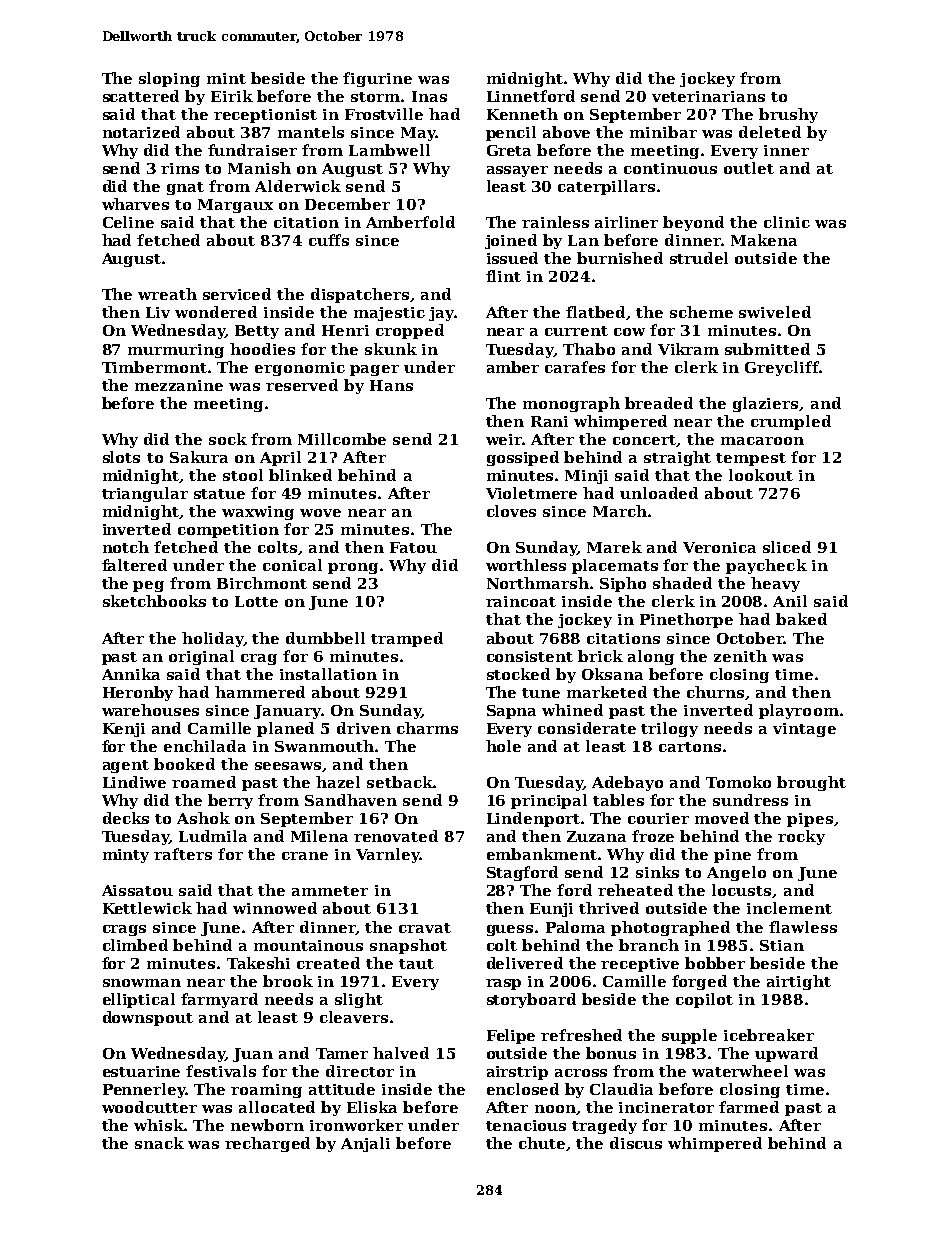 Image resolution: width=952 pixels, height=1233 pixels. Describe the element at coordinates (262, 583) in the screenshot. I see `Birchmont` at that location.
